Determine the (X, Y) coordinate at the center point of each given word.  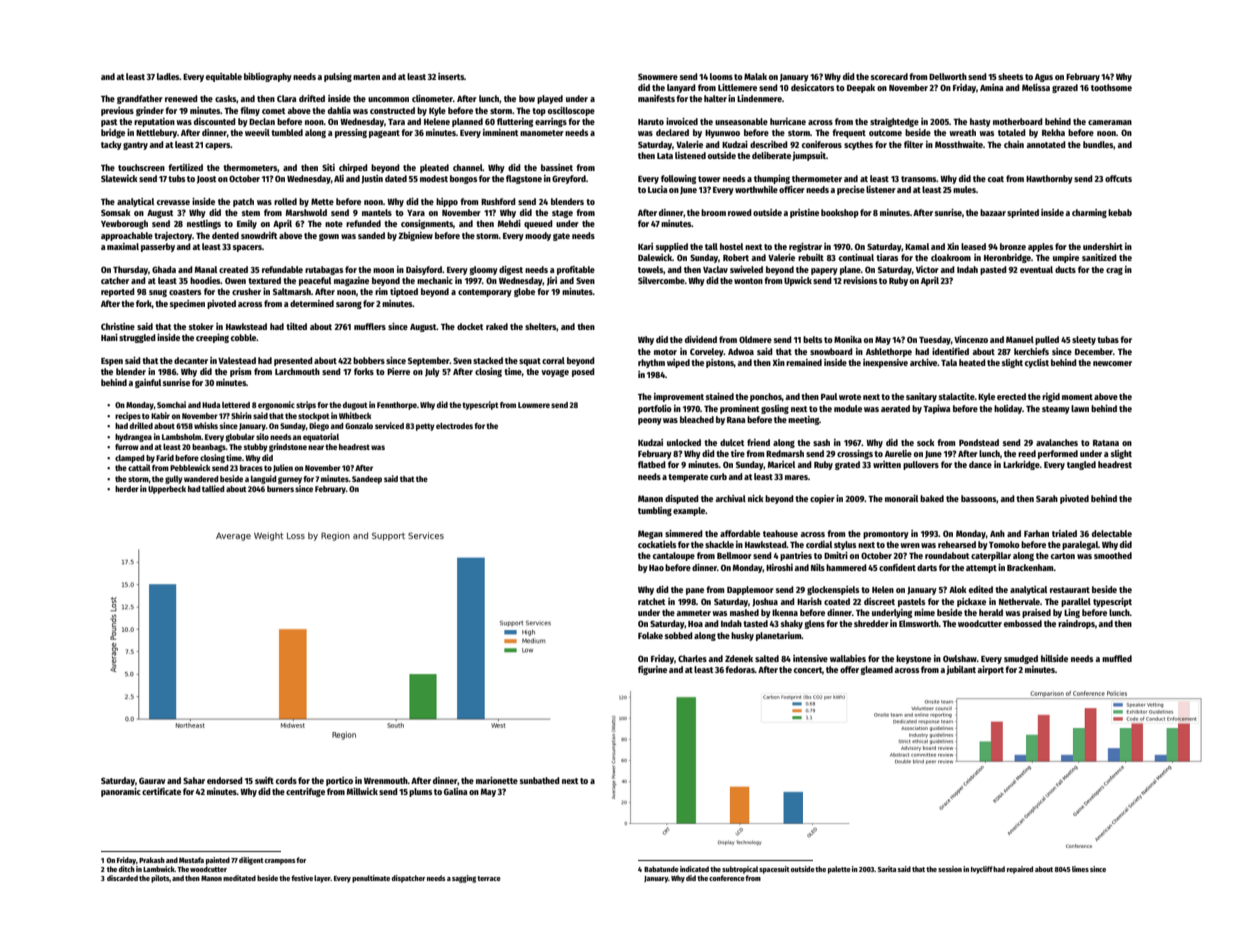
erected (1011, 396)
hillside (1054, 658)
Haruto (651, 122)
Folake (650, 635)
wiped (678, 363)
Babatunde (661, 869)
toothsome (1111, 87)
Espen (112, 362)
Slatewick (119, 178)
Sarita (887, 869)
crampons (280, 862)
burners (280, 489)
